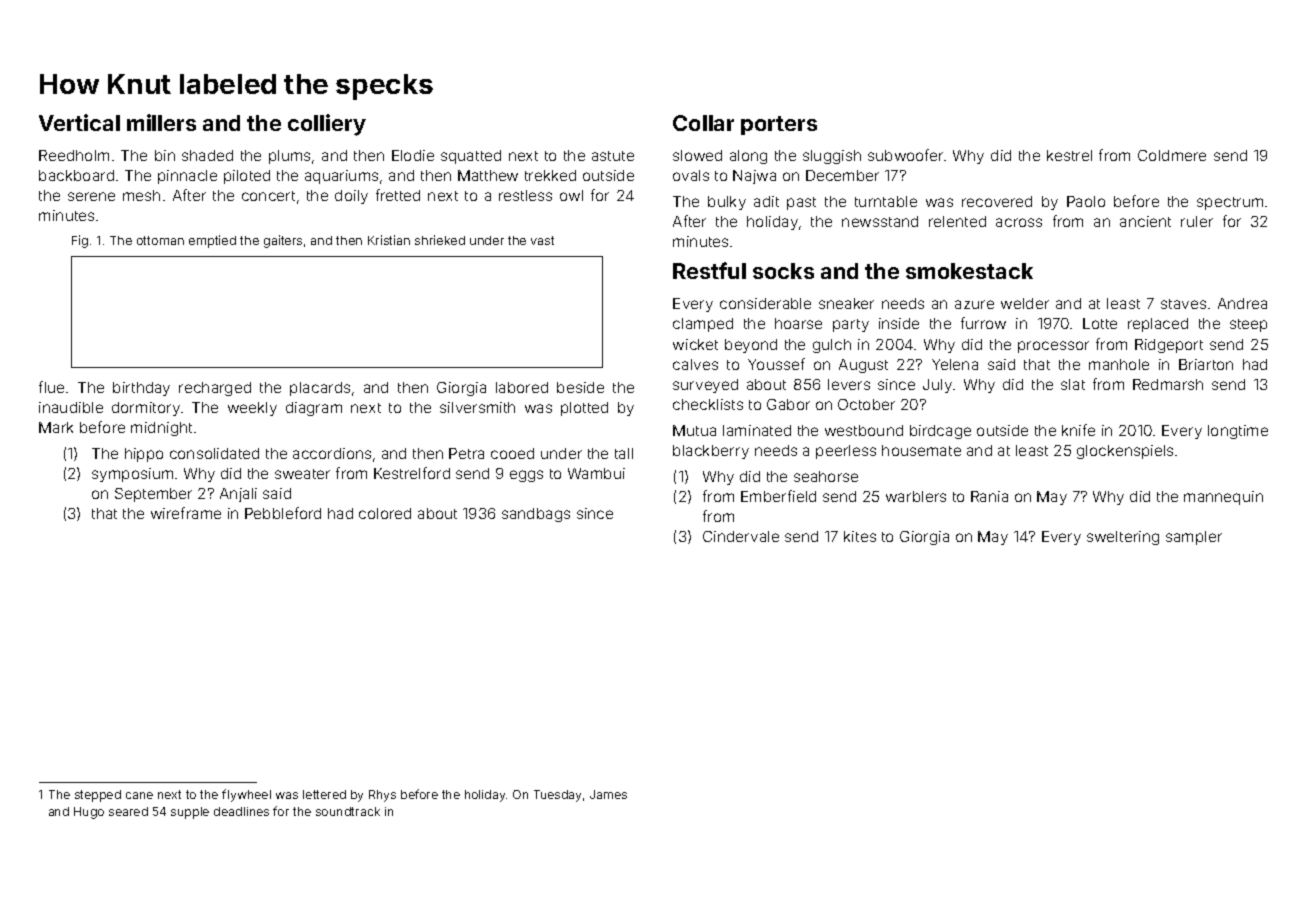 The image size is (1308, 924). Describe the element at coordinates (1230, 203) in the page. I see `spectrum` at that location.
